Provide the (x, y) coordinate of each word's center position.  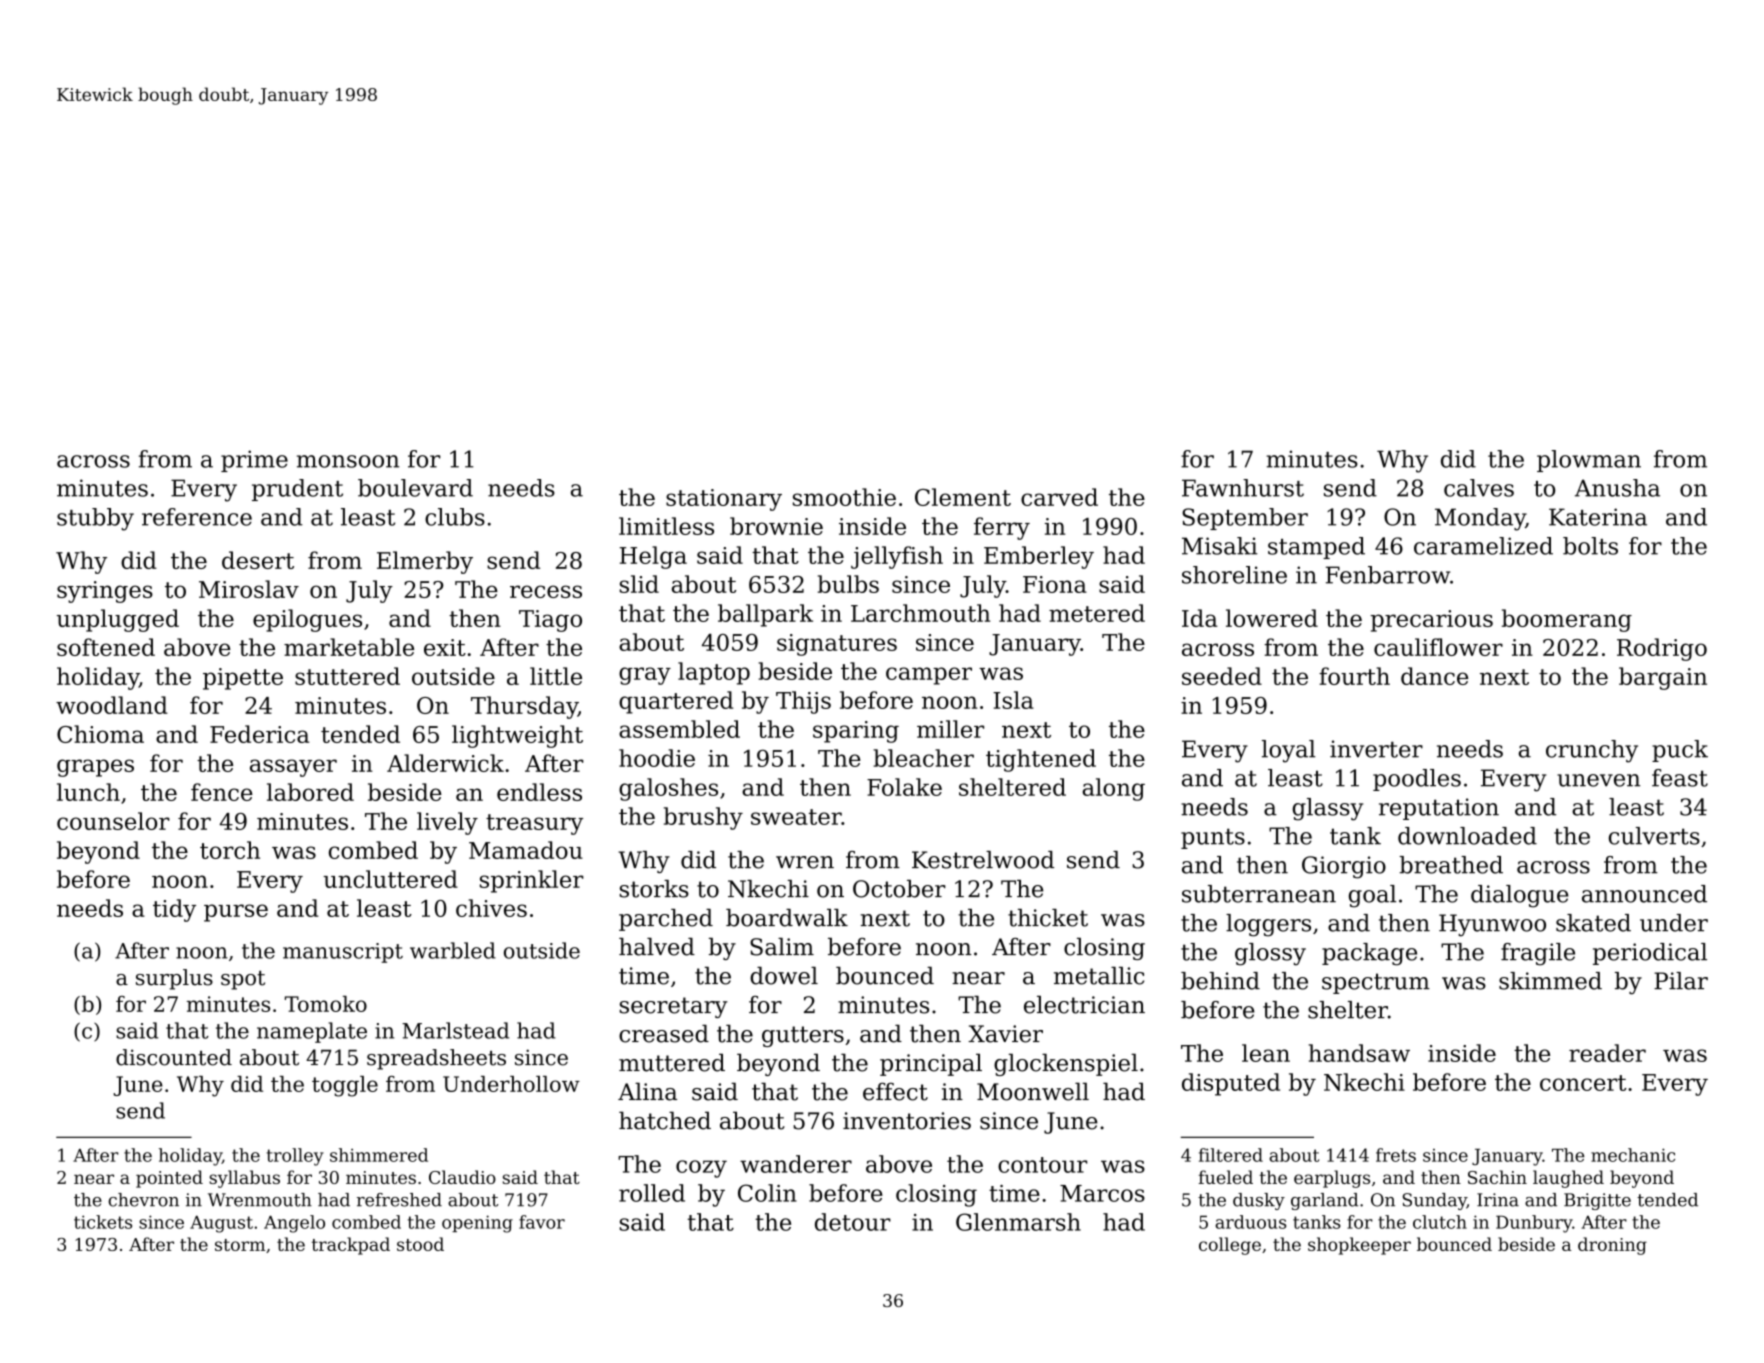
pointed (169, 1179)
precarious (1432, 621)
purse (236, 913)
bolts (1590, 546)
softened (106, 647)
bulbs (848, 584)
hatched (665, 1120)
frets (1396, 1155)
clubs (455, 517)
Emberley (1039, 557)
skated (1593, 923)
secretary (674, 1007)
